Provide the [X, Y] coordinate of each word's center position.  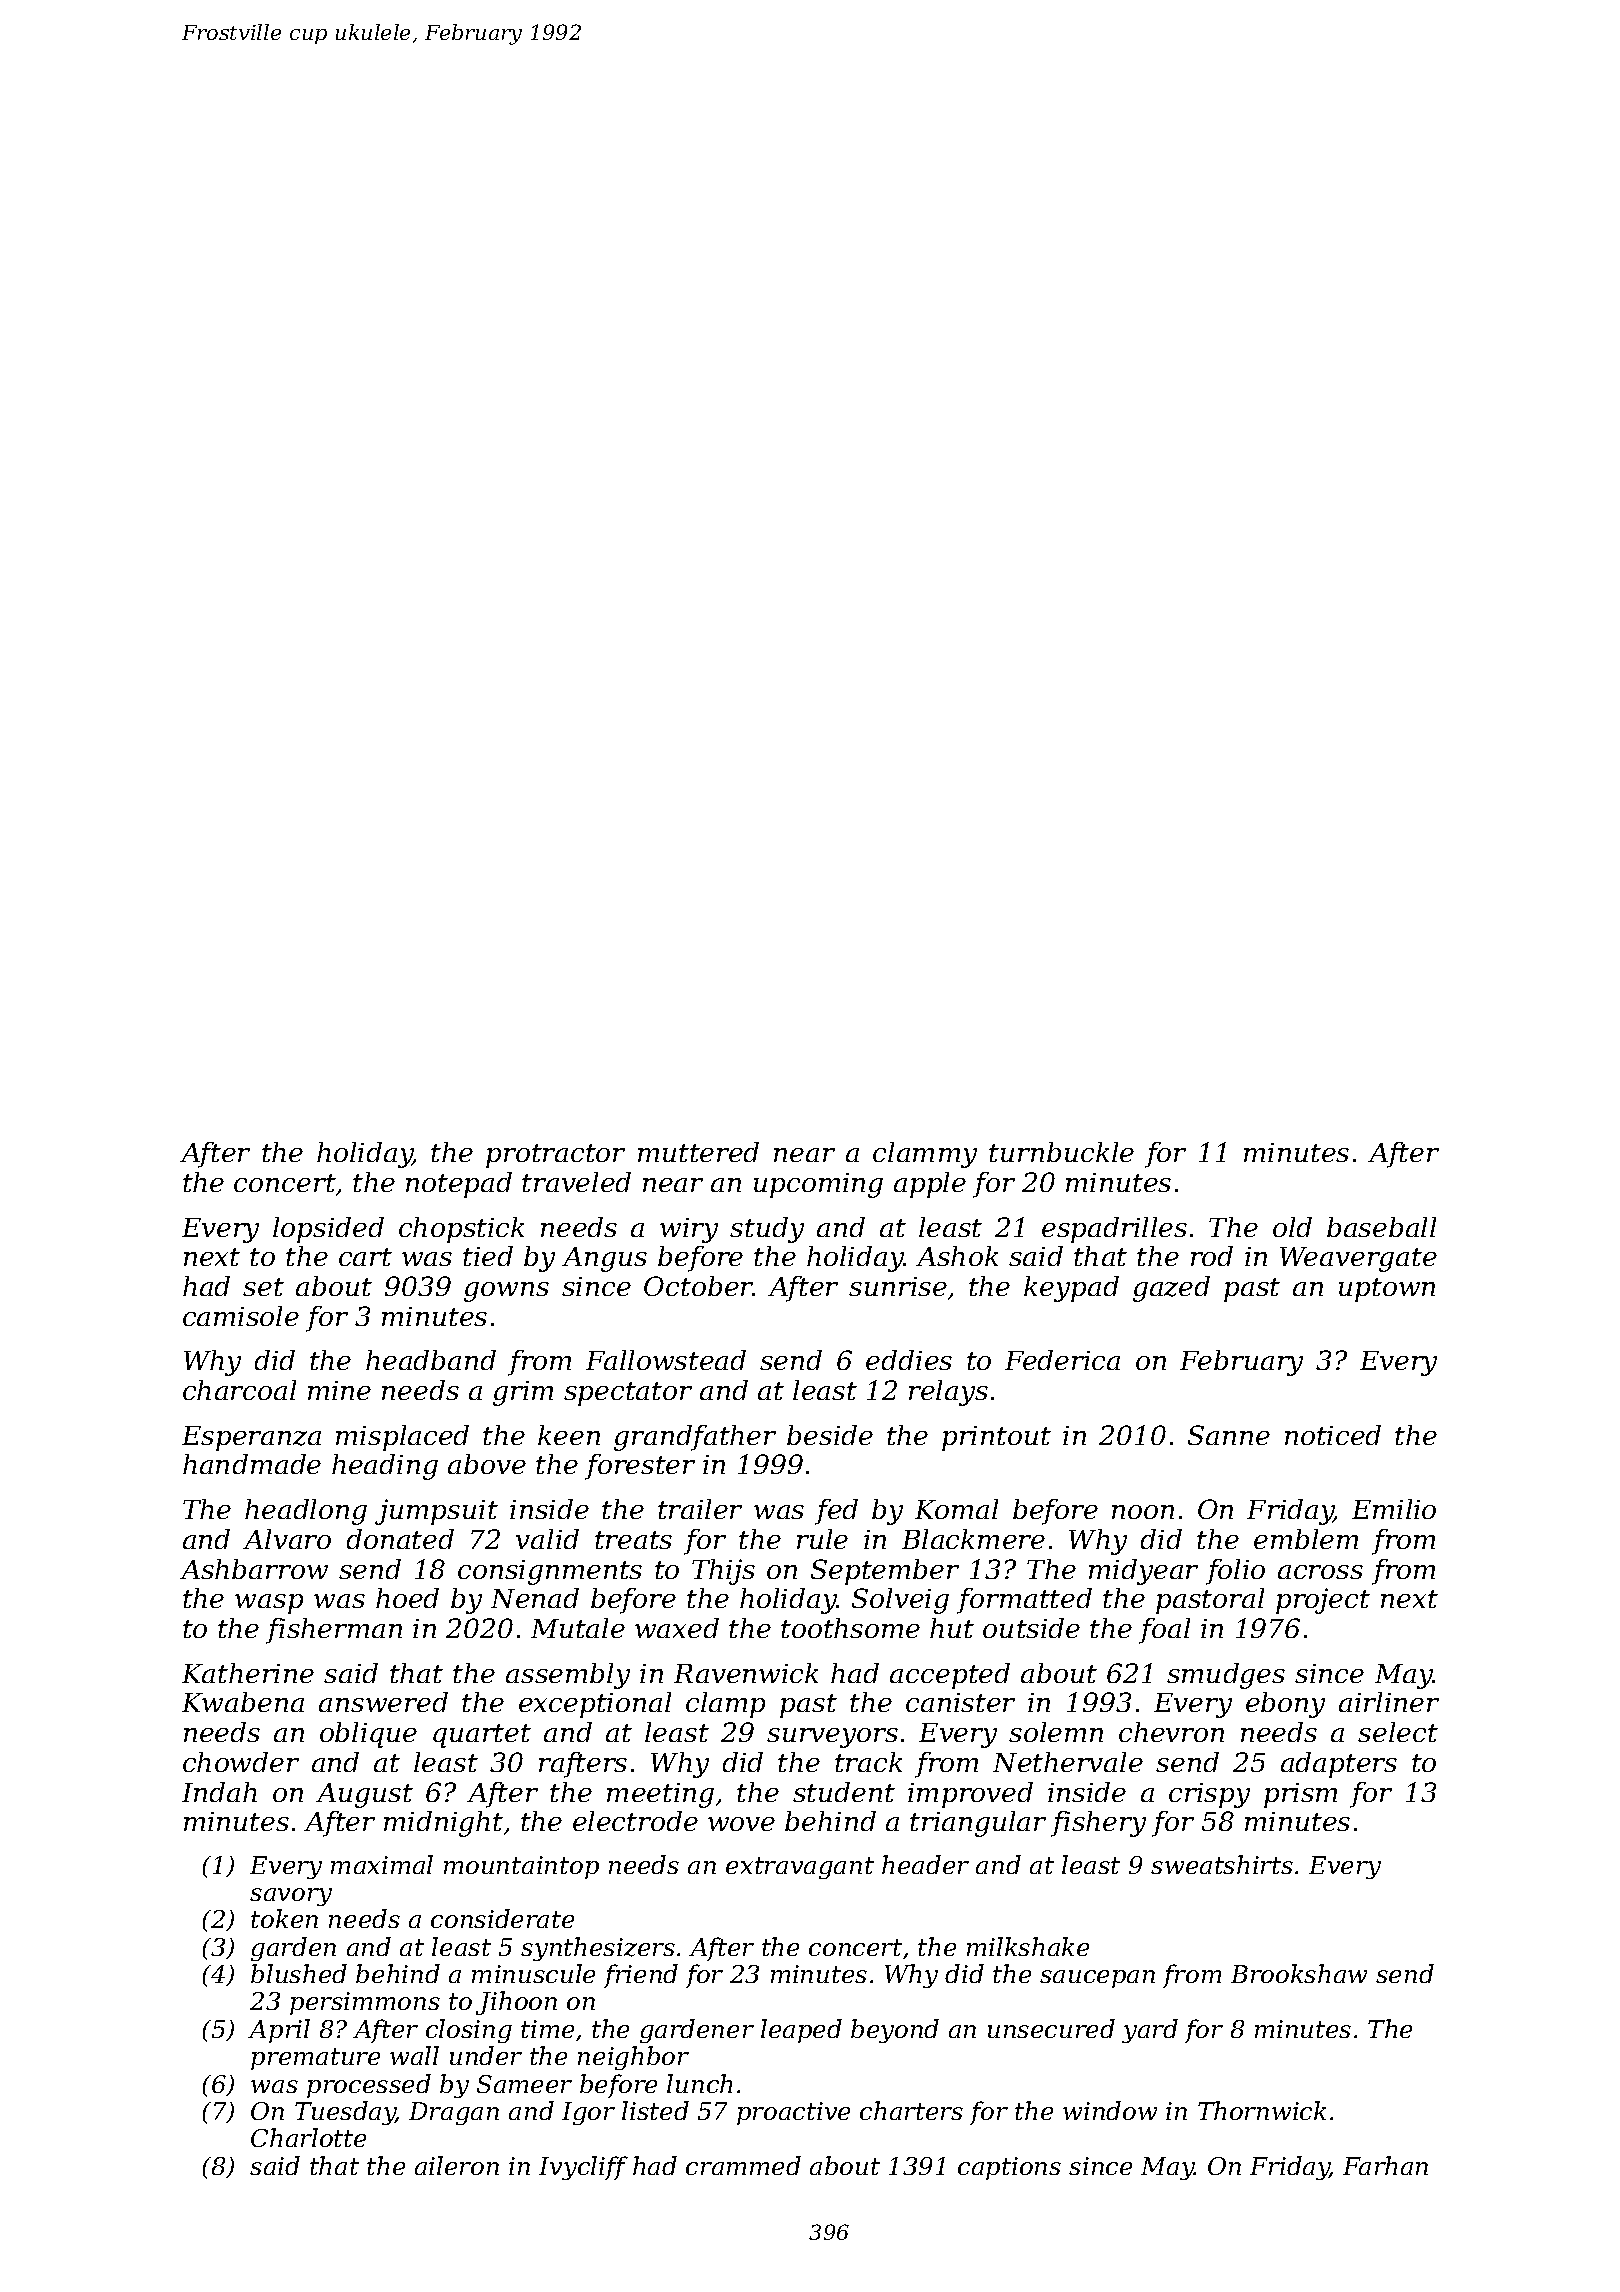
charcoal [239, 1390]
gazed [1171, 1289]
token [284, 1918]
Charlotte [308, 2137]
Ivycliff [583, 2168]
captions [1009, 2168]
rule [822, 1539]
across [1320, 1572]
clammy [925, 1155]
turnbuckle [1061, 1152]
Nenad [535, 1598]
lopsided [328, 1230]
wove [741, 1824]
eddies [909, 1360]
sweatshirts [1222, 1864]
